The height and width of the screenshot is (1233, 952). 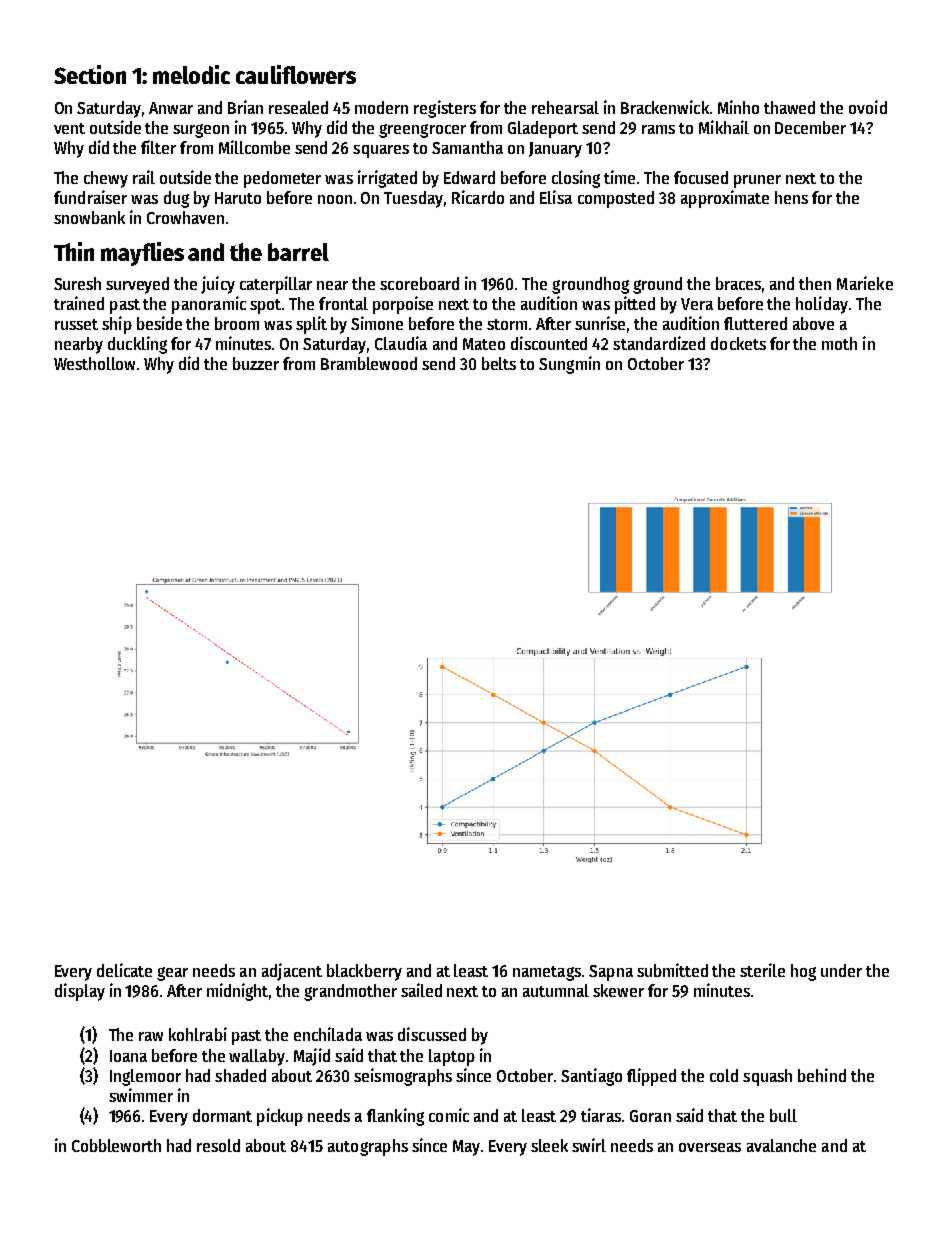 I want to click on submitted, so click(x=672, y=970).
